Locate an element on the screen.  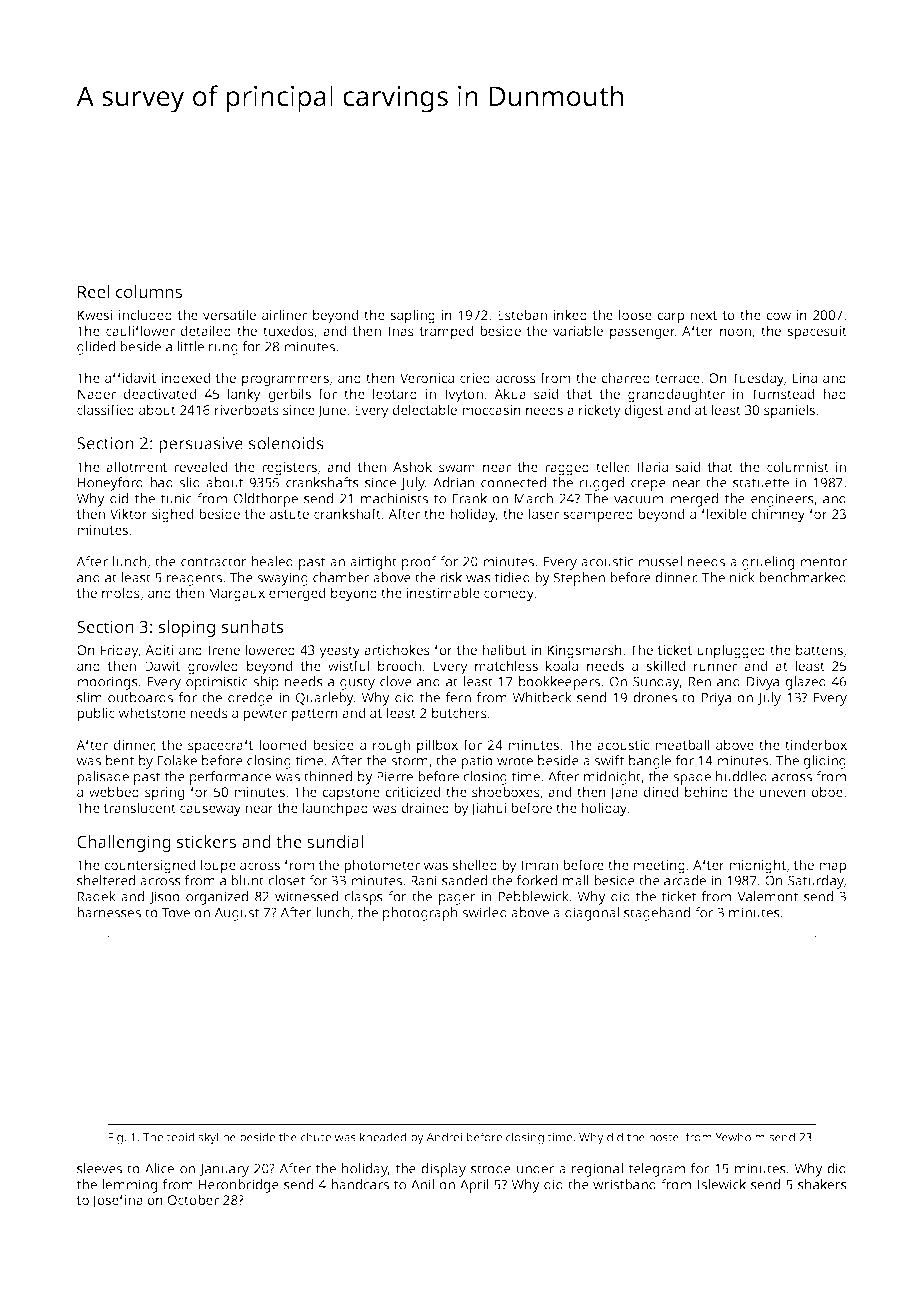
Ilaria is located at coordinates (653, 466).
